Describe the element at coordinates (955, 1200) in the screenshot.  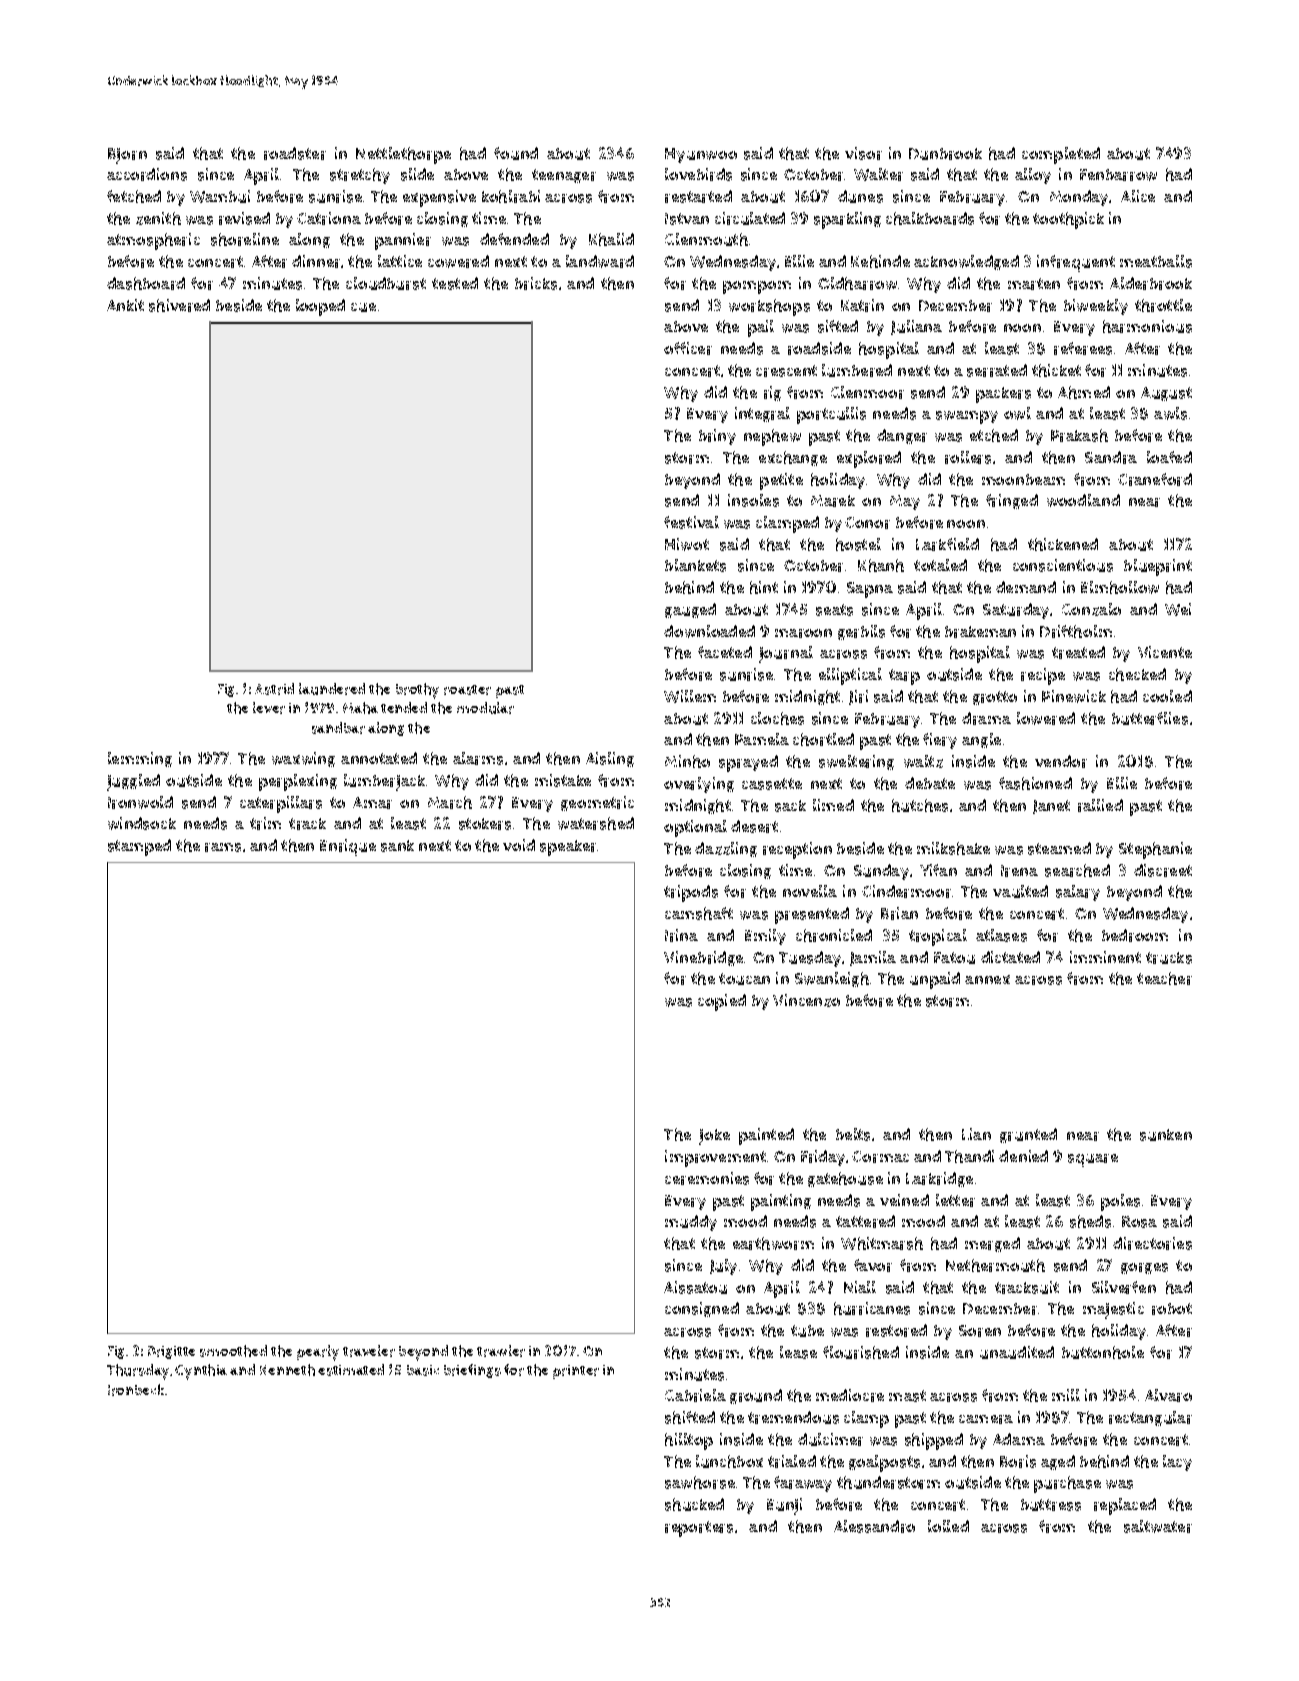
I see `letter` at that location.
